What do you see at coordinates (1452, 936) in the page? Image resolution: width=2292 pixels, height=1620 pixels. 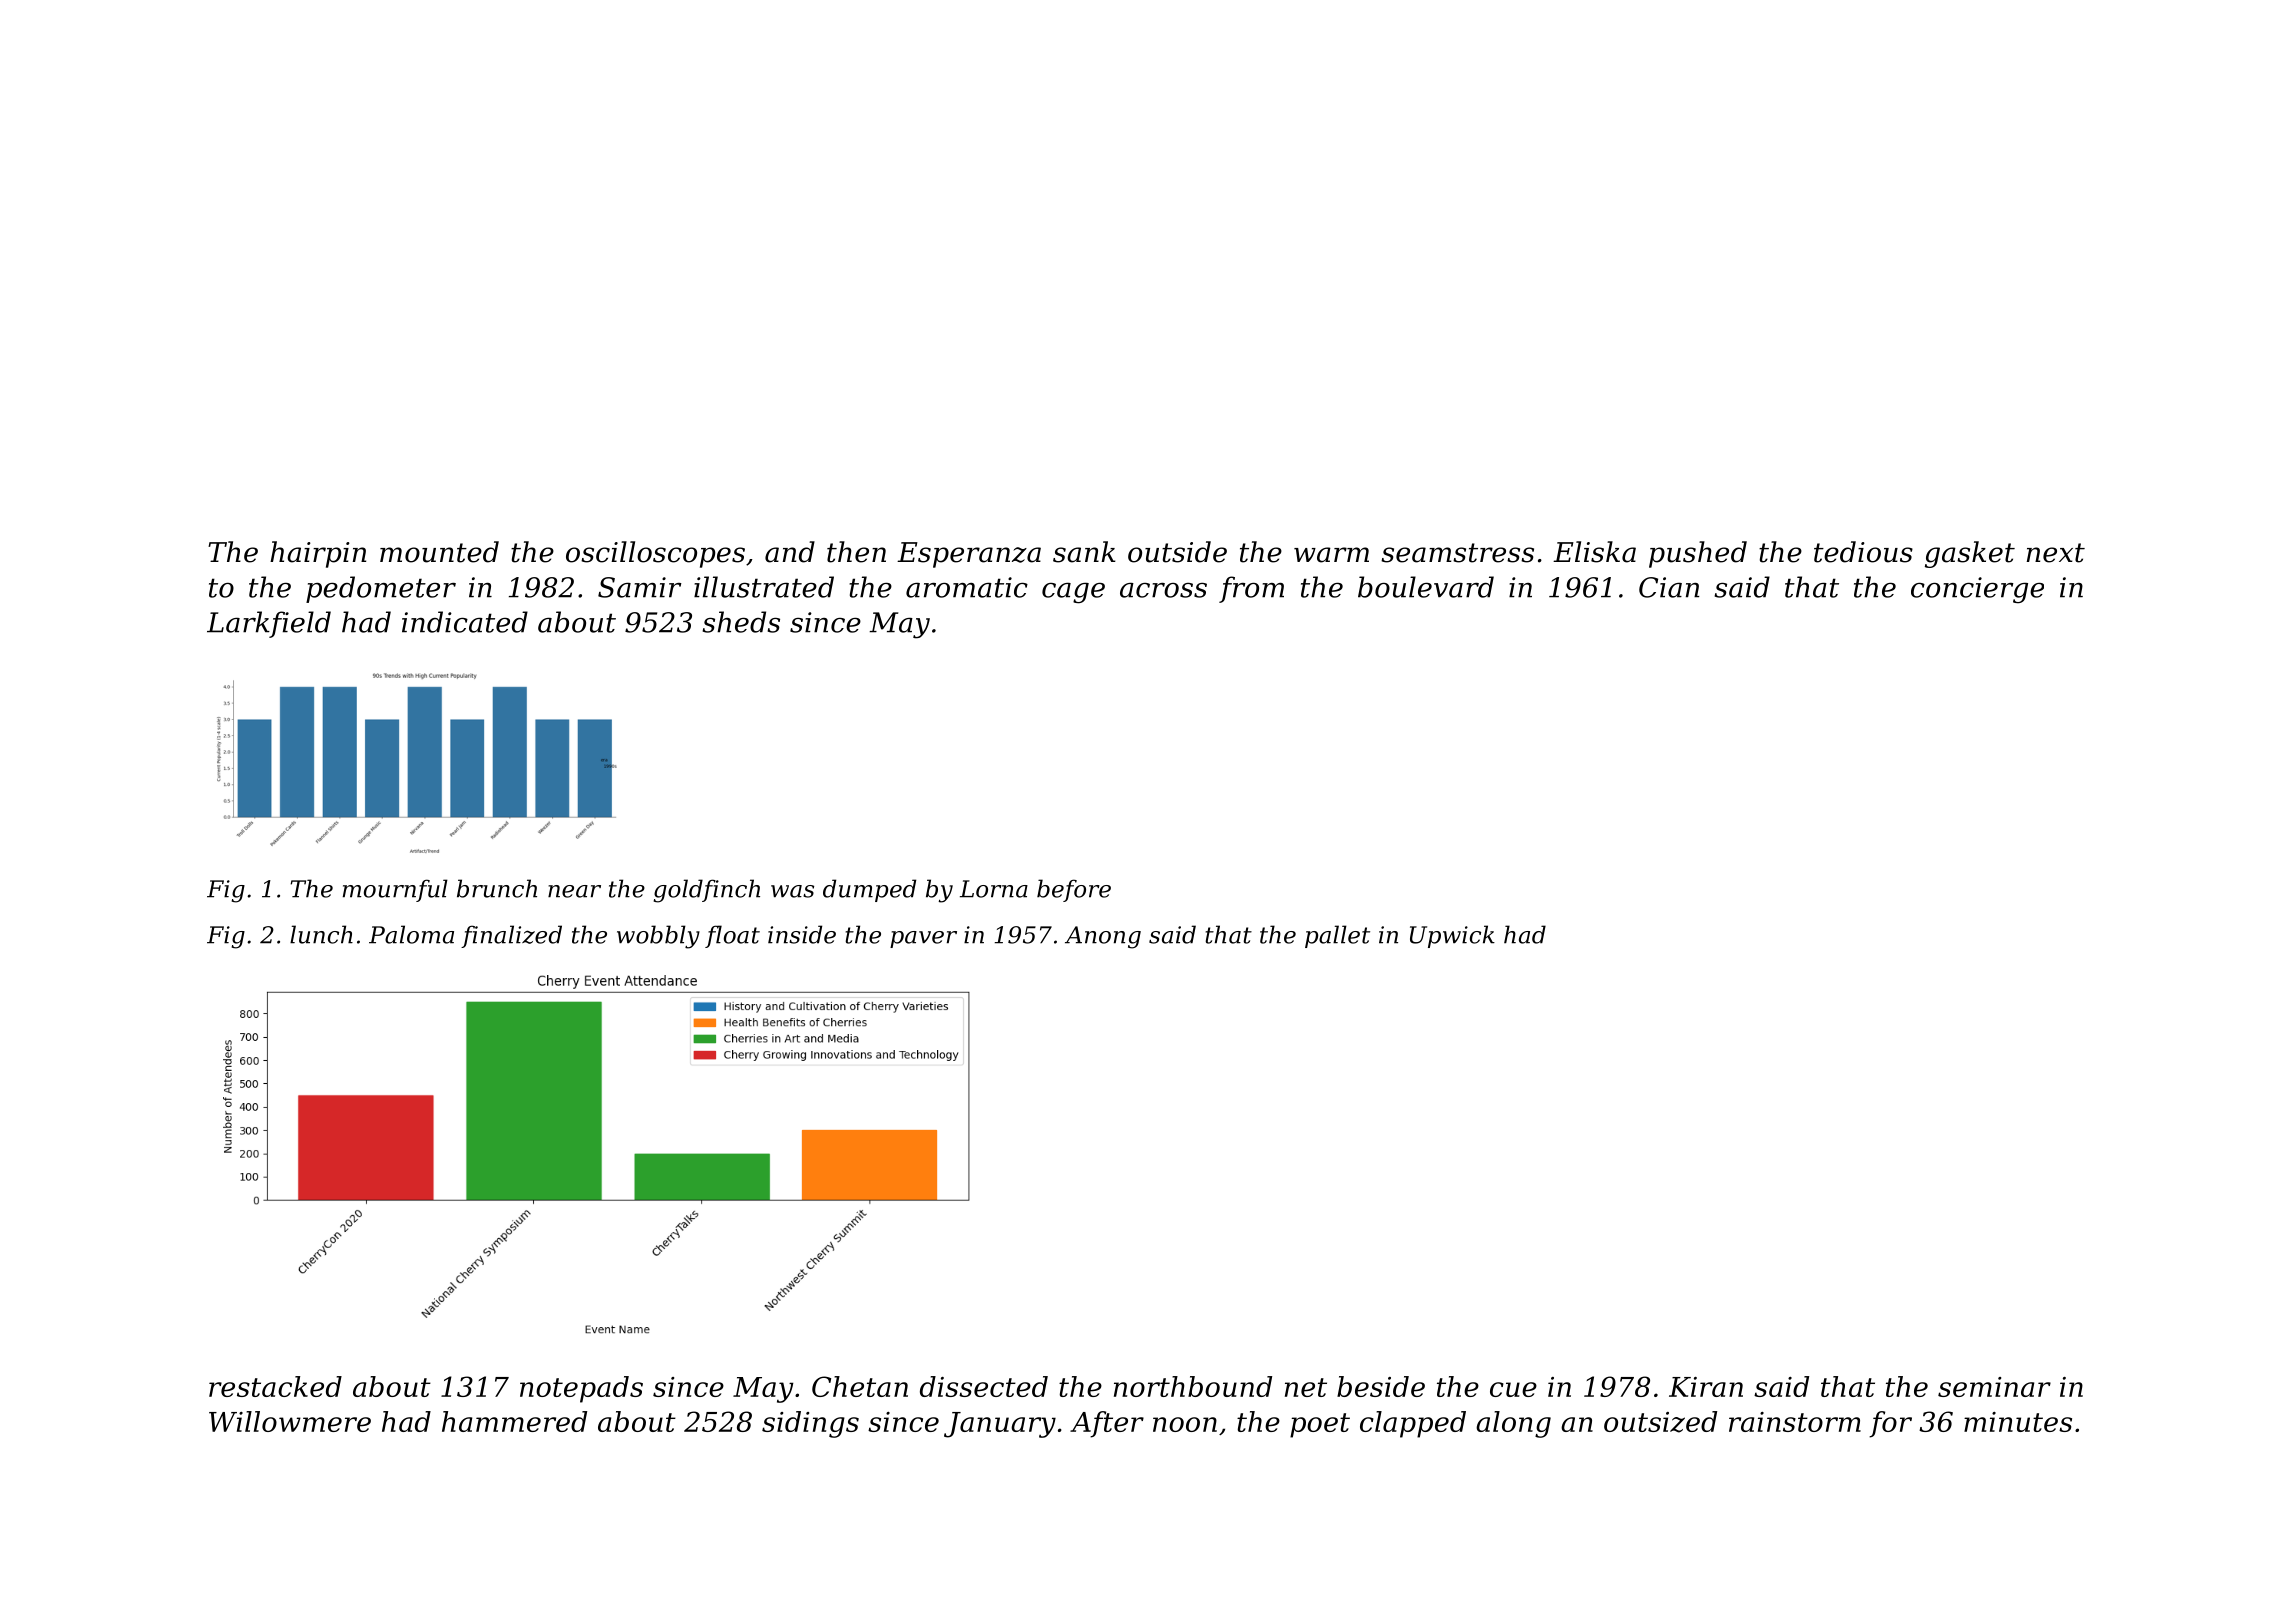 I see `Upwick` at bounding box center [1452, 936].
